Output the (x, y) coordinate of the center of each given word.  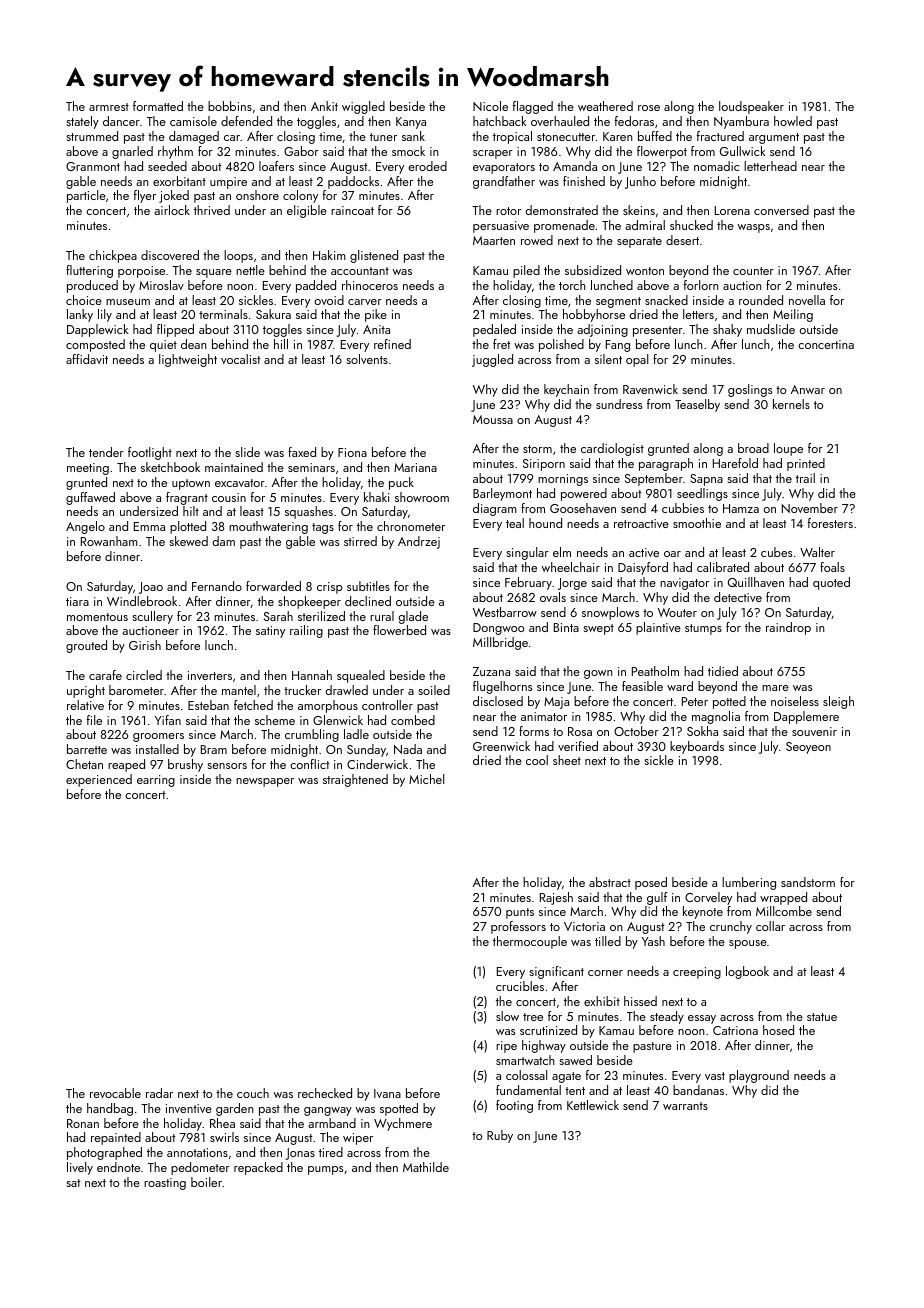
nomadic (716, 166)
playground (759, 1076)
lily (105, 315)
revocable (115, 1093)
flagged (533, 107)
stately (82, 122)
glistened (374, 256)
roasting (165, 1184)
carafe (105, 675)
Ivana (387, 1093)
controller (387, 705)
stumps (703, 629)
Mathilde (426, 1167)
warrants (685, 1106)
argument (774, 138)
